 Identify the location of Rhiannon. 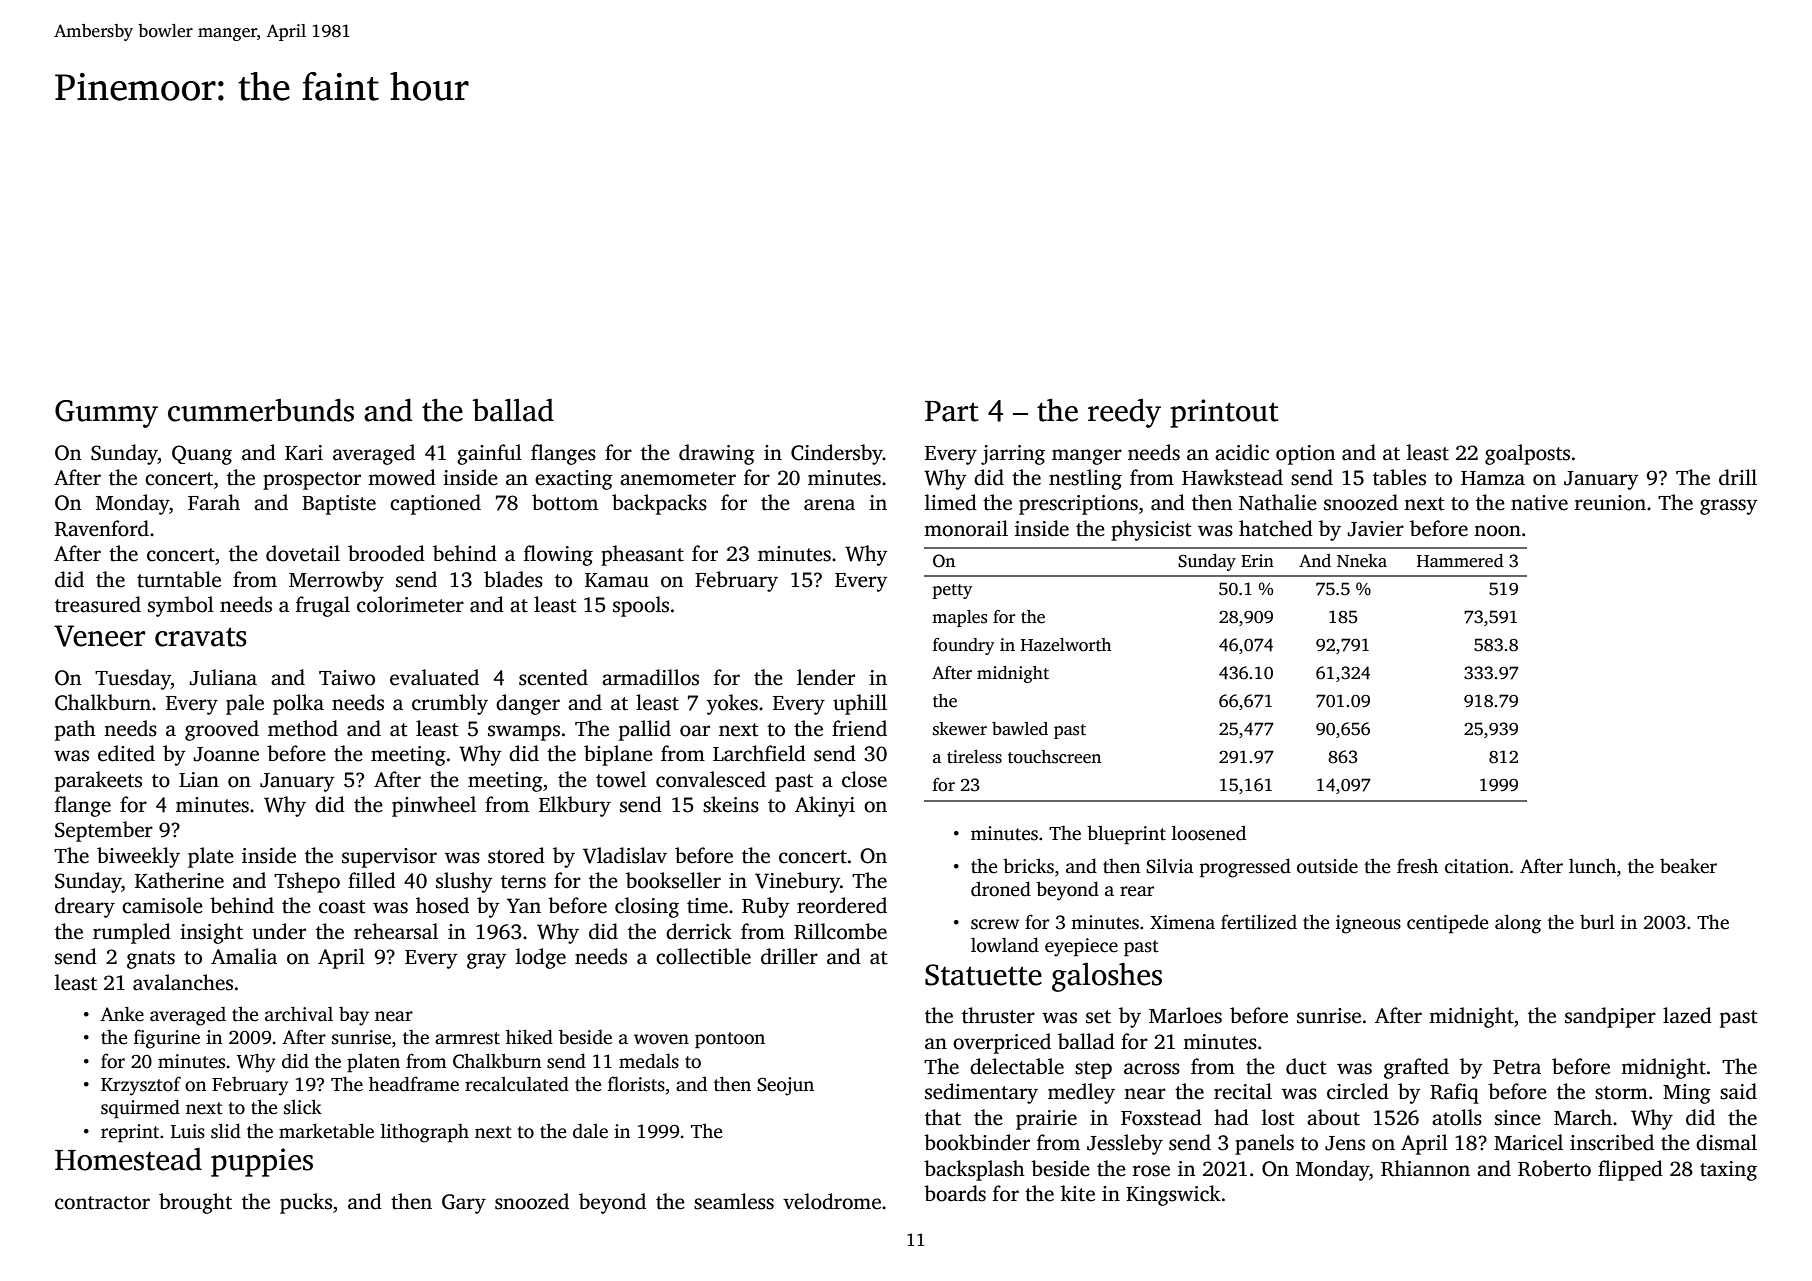
(1425, 1168).
